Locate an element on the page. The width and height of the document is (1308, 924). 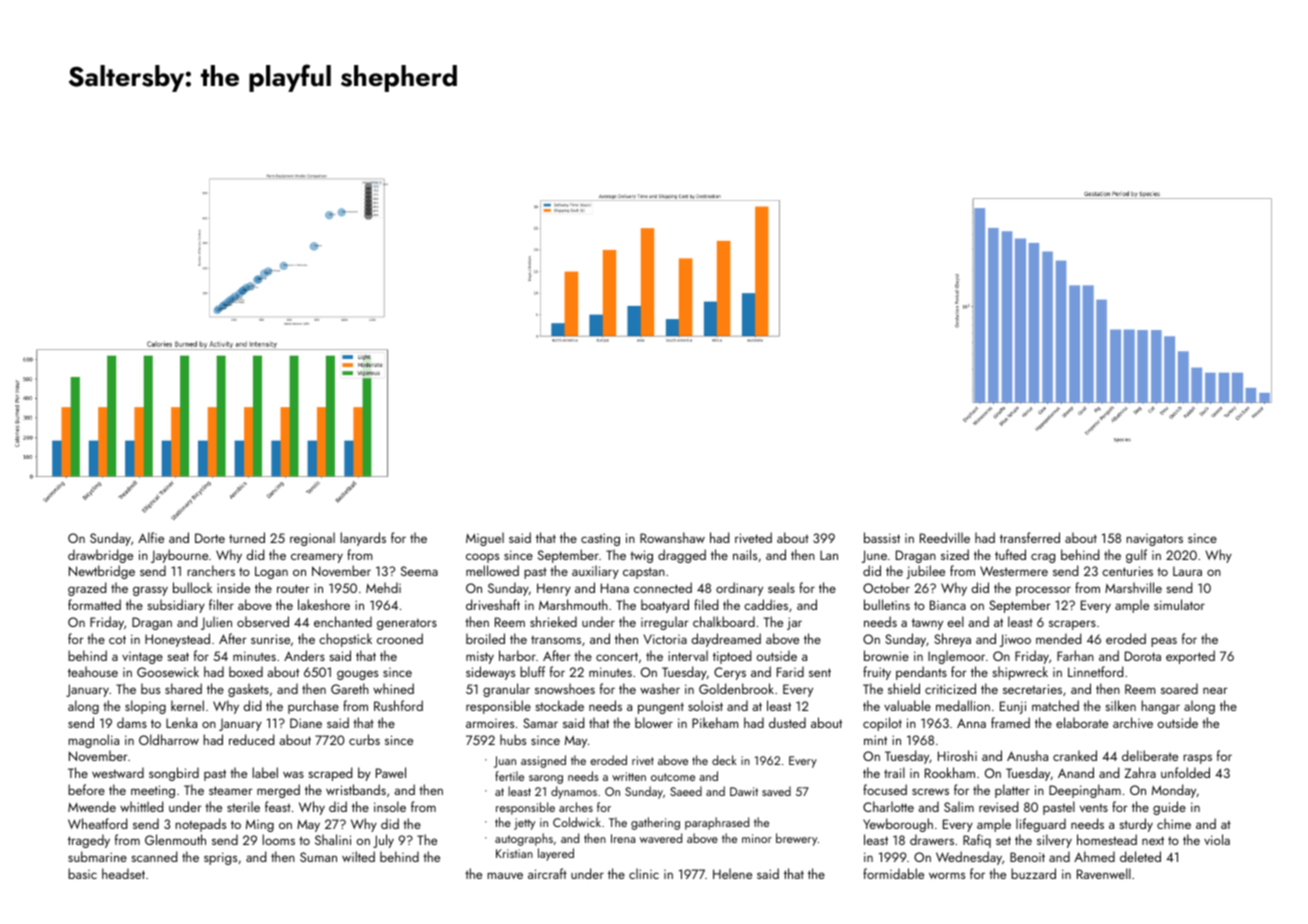
Rowanshaw is located at coordinates (672, 537).
